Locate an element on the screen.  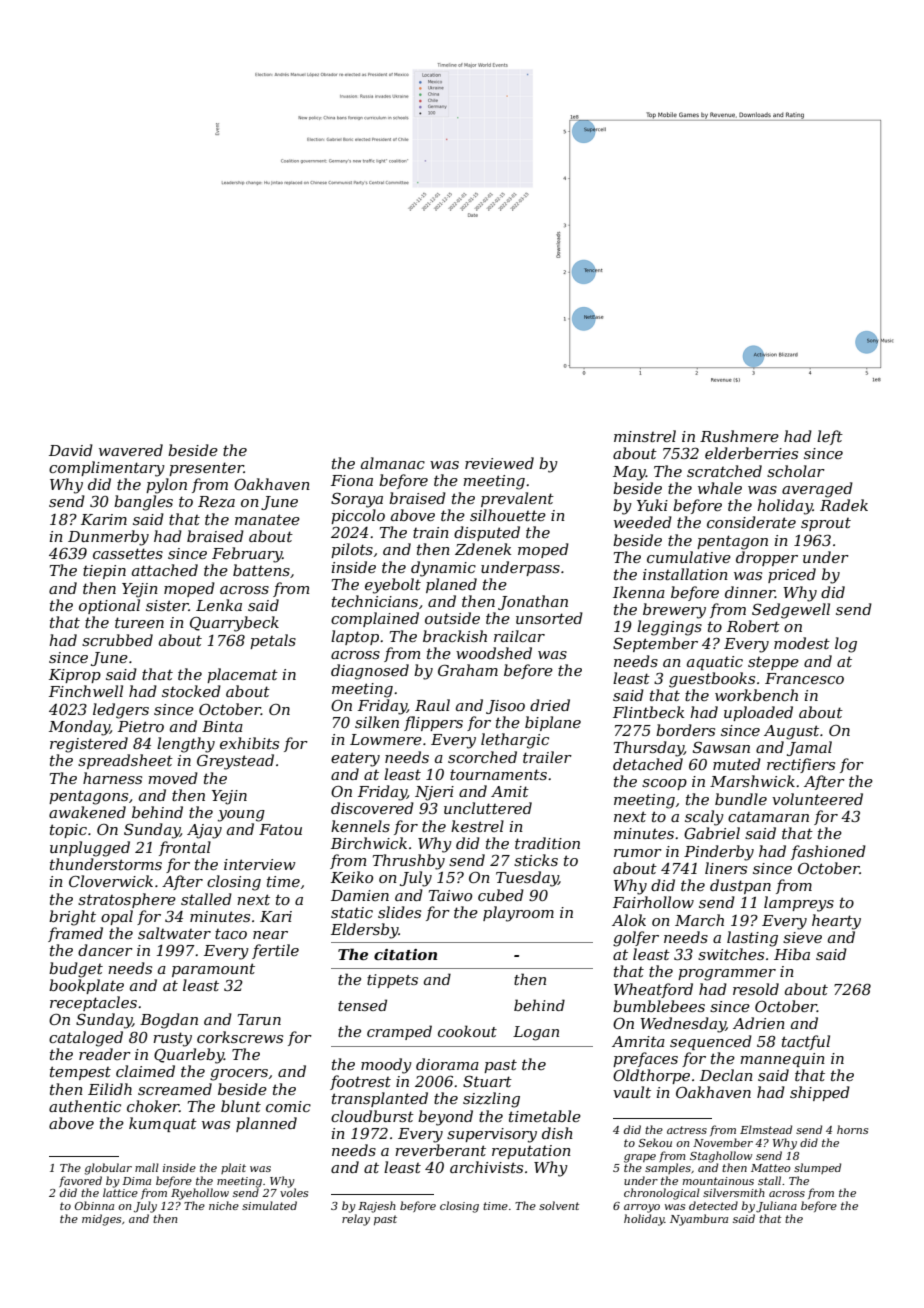
solvent is located at coordinates (559, 1205).
